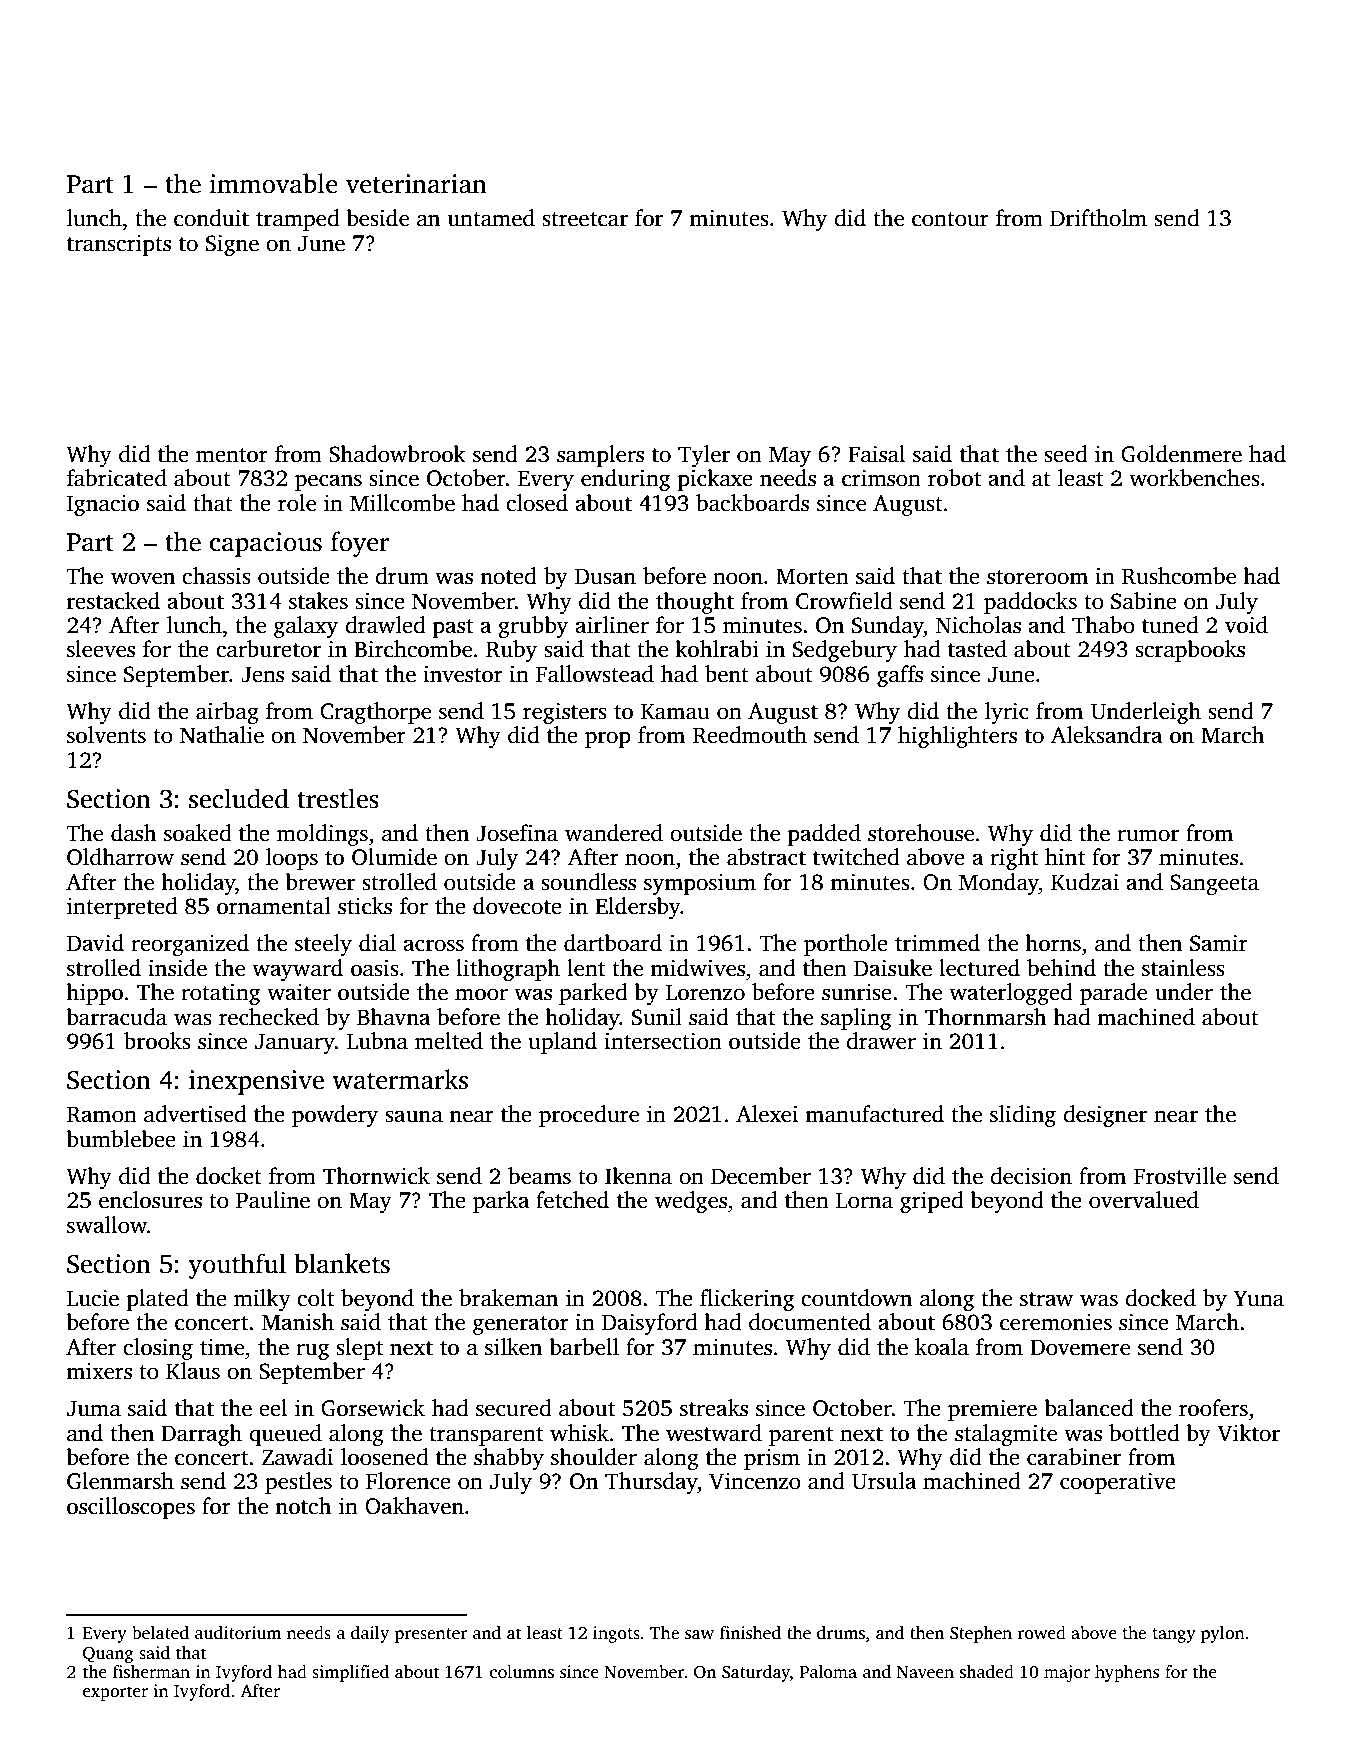 Image resolution: width=1353 pixels, height=1751 pixels. Describe the element at coordinates (856, 1019) in the image. I see `sapling` at that location.
